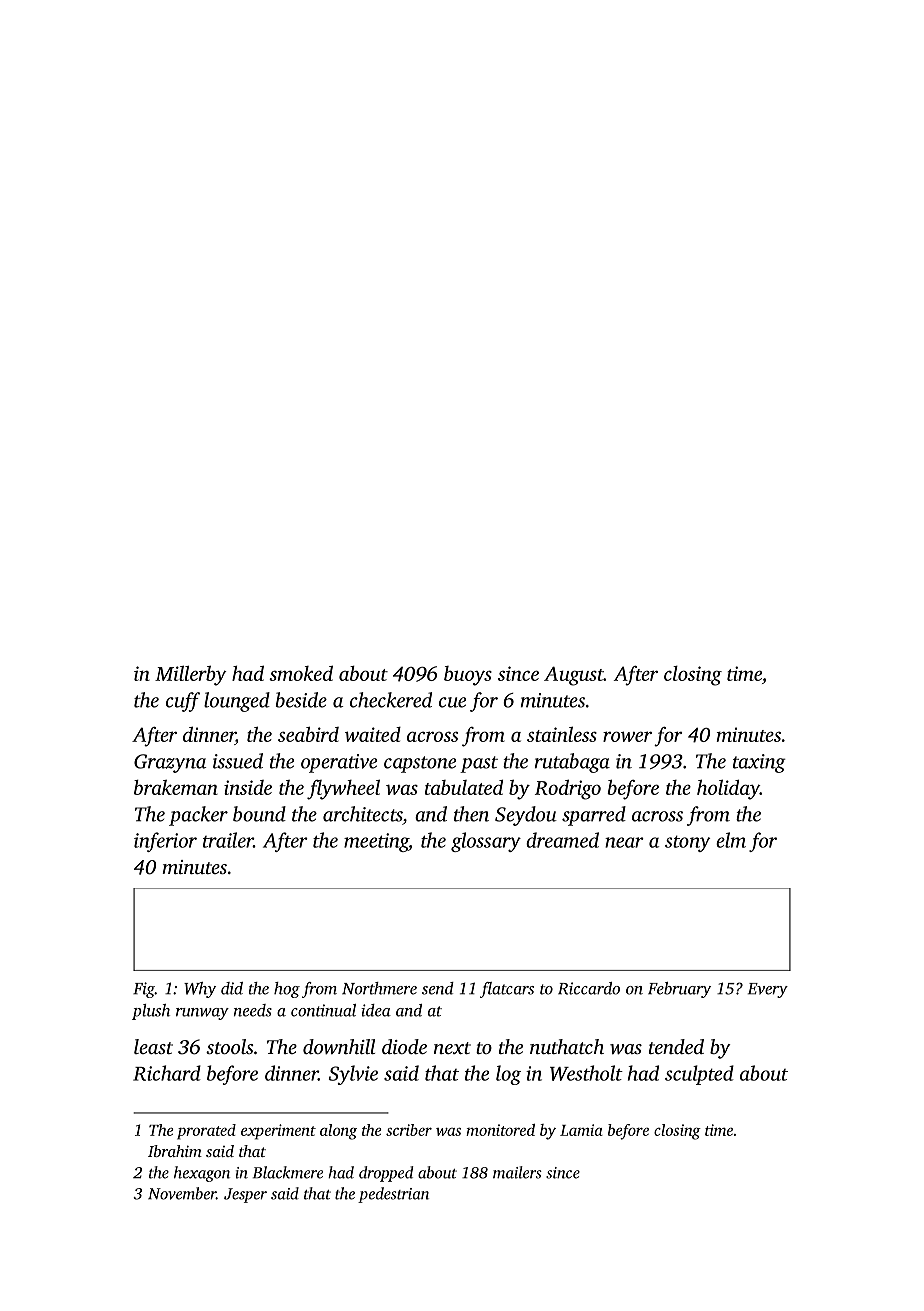 Image resolution: width=924 pixels, height=1311 pixels. Describe the element at coordinates (464, 787) in the screenshot. I see `tabulated` at that location.
